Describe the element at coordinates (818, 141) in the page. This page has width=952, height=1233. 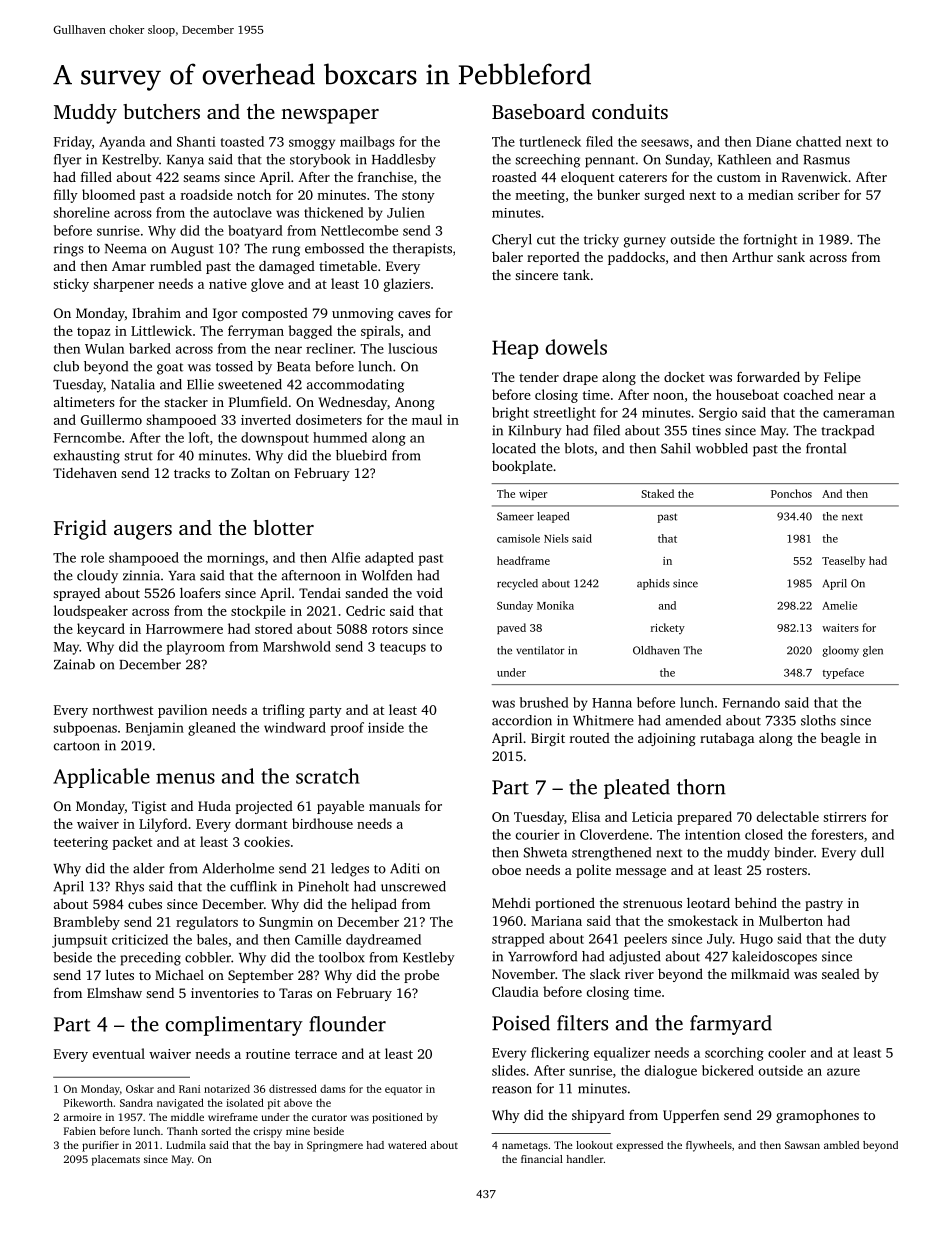
I see `chatted` at that location.
